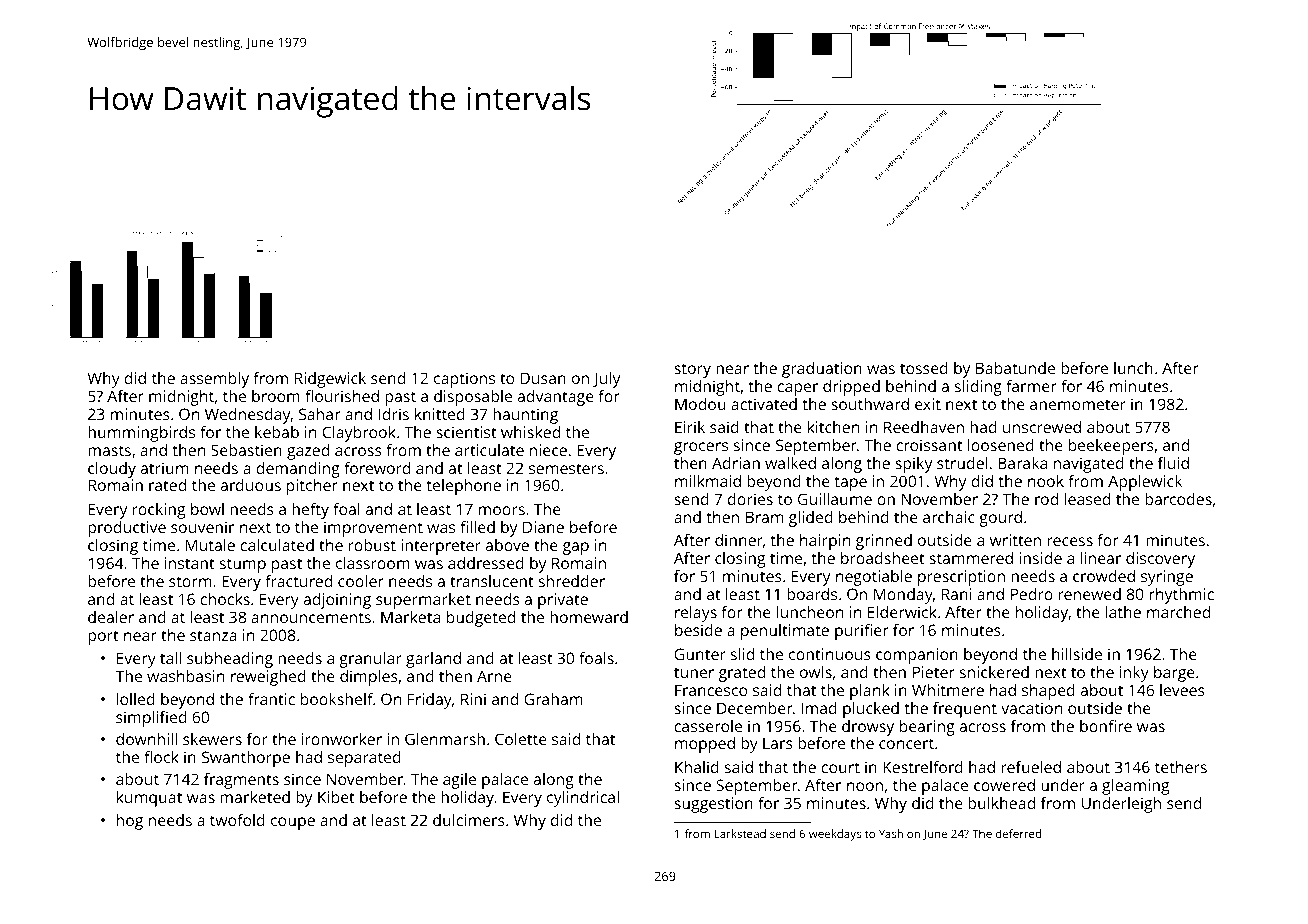 This page has height=924, width=1308. Describe the element at coordinates (692, 370) in the page. I see `story` at that location.
